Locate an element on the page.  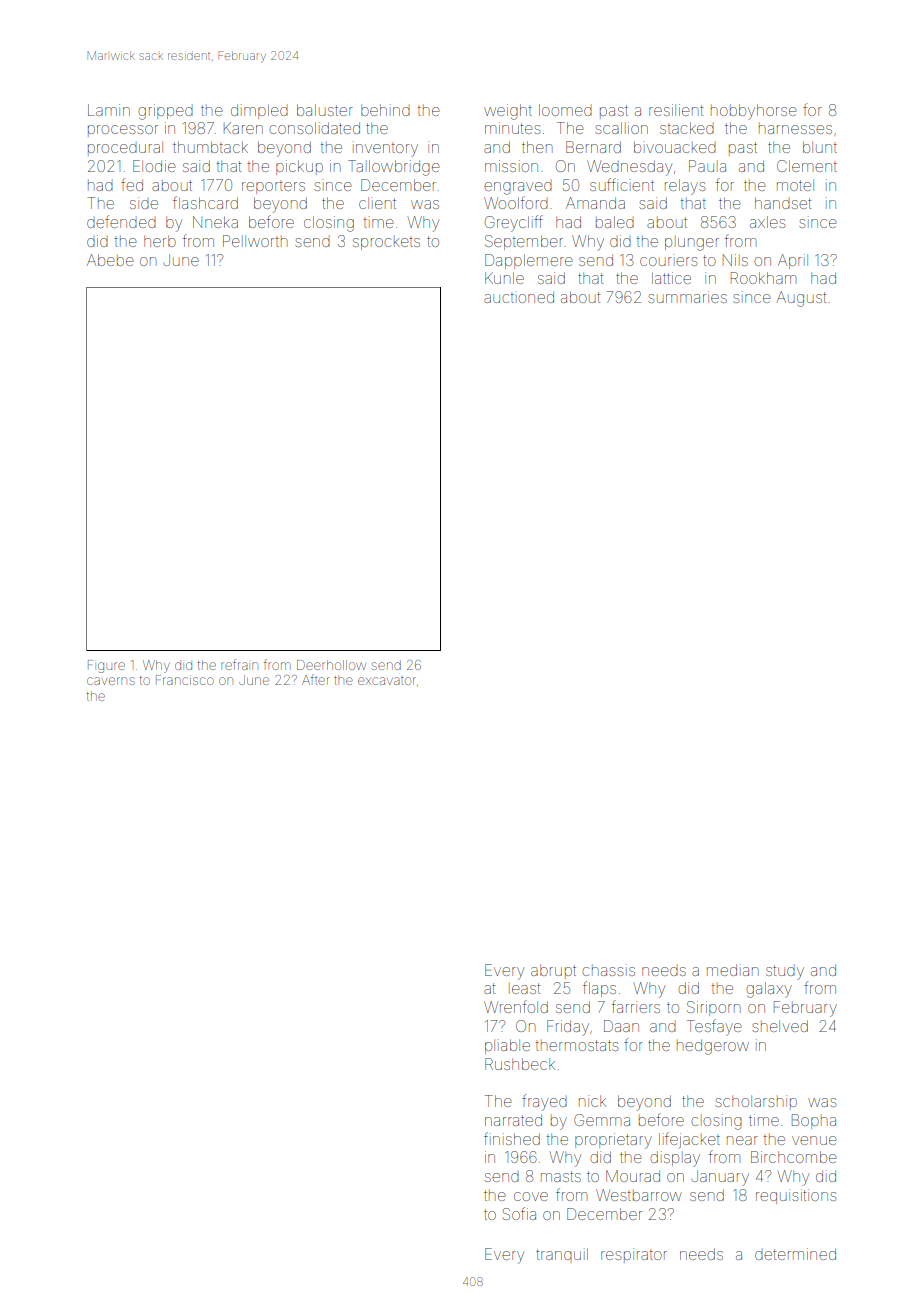
Sofia is located at coordinates (519, 1213).
